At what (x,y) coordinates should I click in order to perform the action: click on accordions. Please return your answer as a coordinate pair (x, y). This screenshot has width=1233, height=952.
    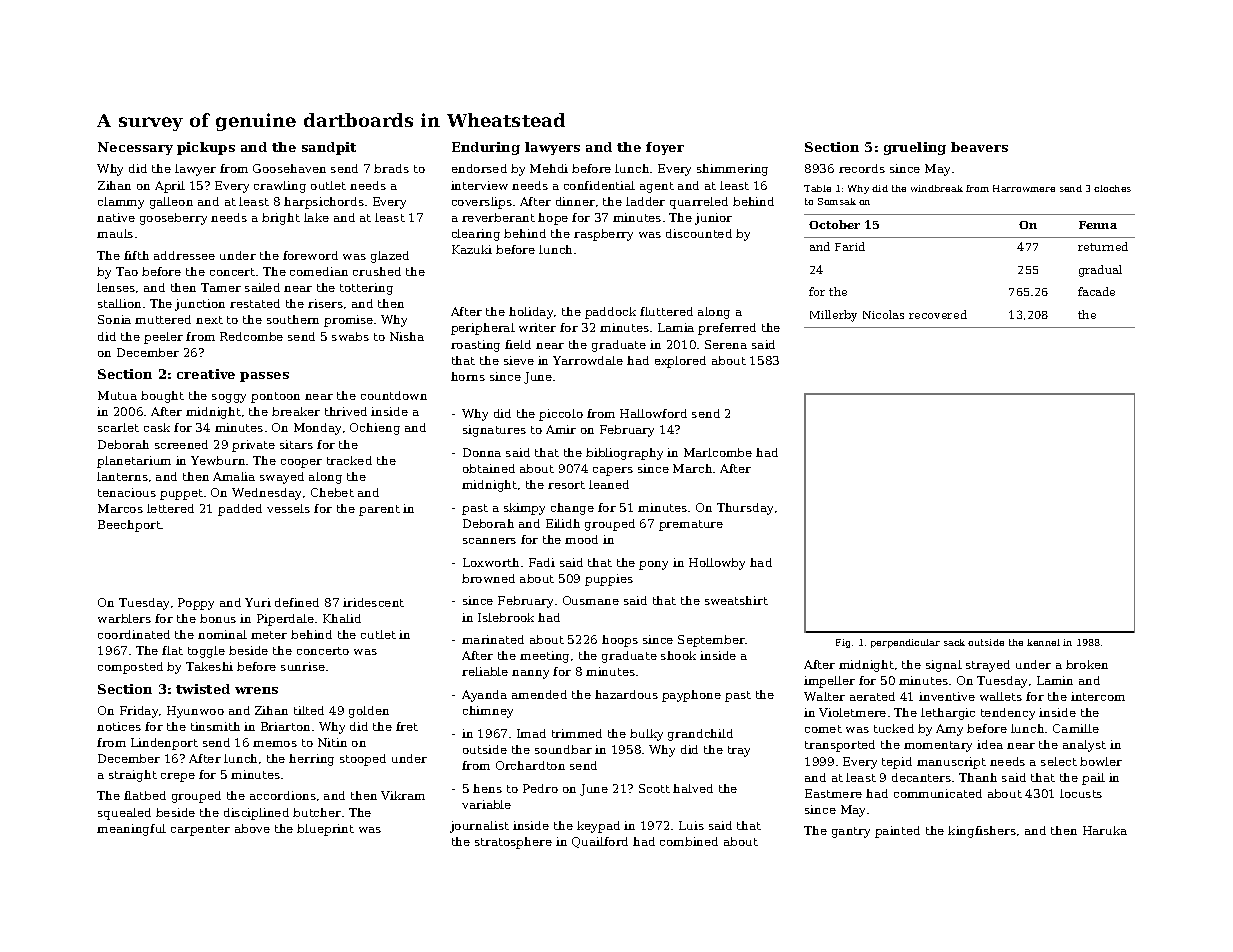
    Looking at the image, I should click on (283, 795).
